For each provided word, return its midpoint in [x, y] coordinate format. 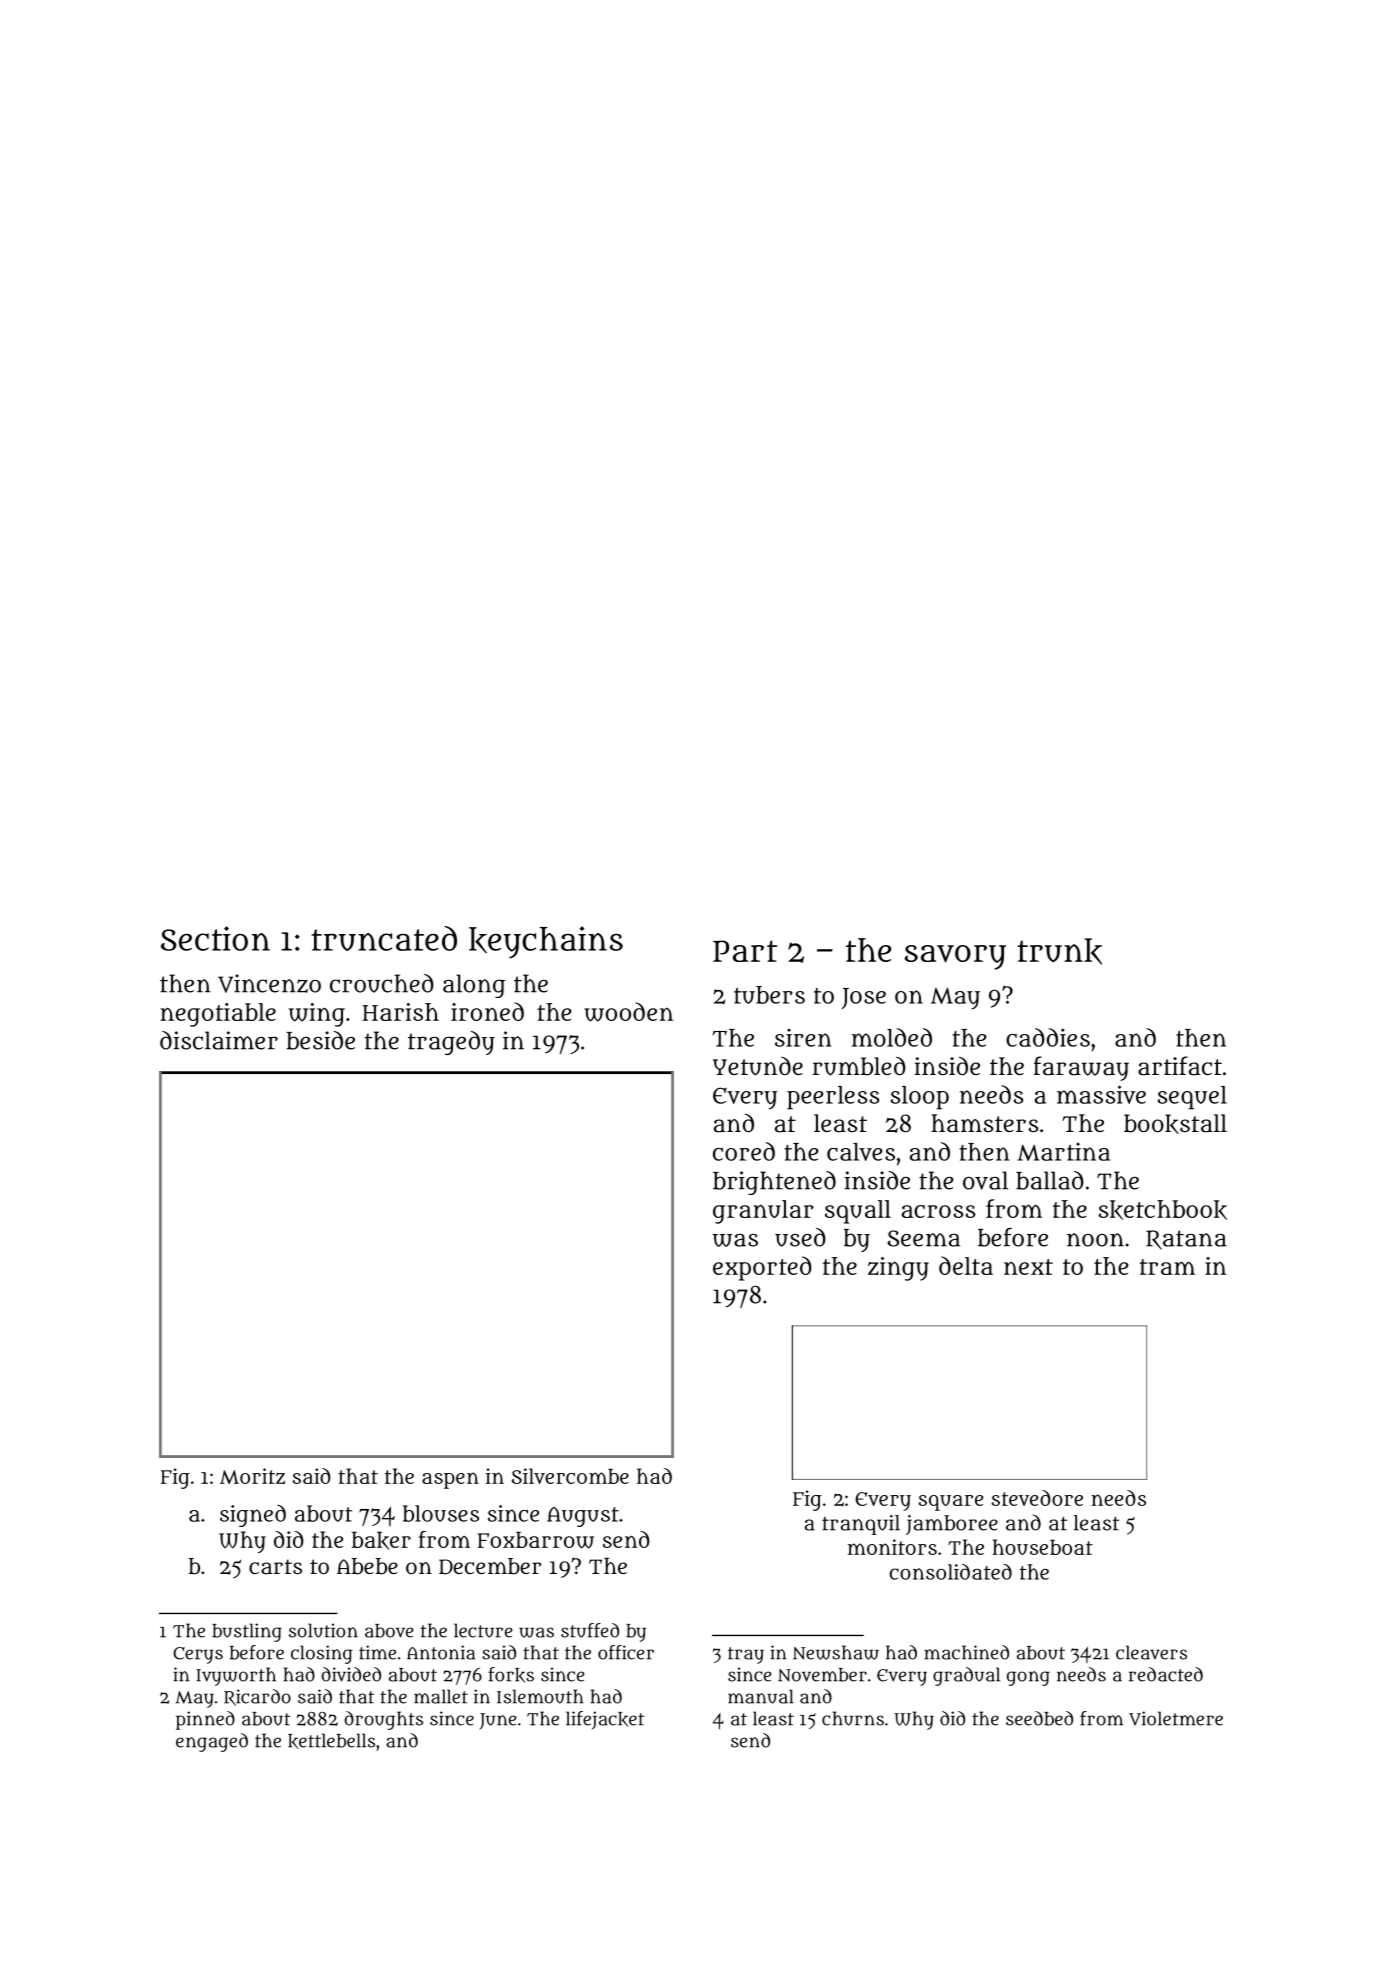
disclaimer [219, 1040]
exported [762, 1268]
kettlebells [331, 1741]
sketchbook [1163, 1210]
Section [215, 938]
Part [745, 951]
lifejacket [605, 1720]
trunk [1059, 951]
